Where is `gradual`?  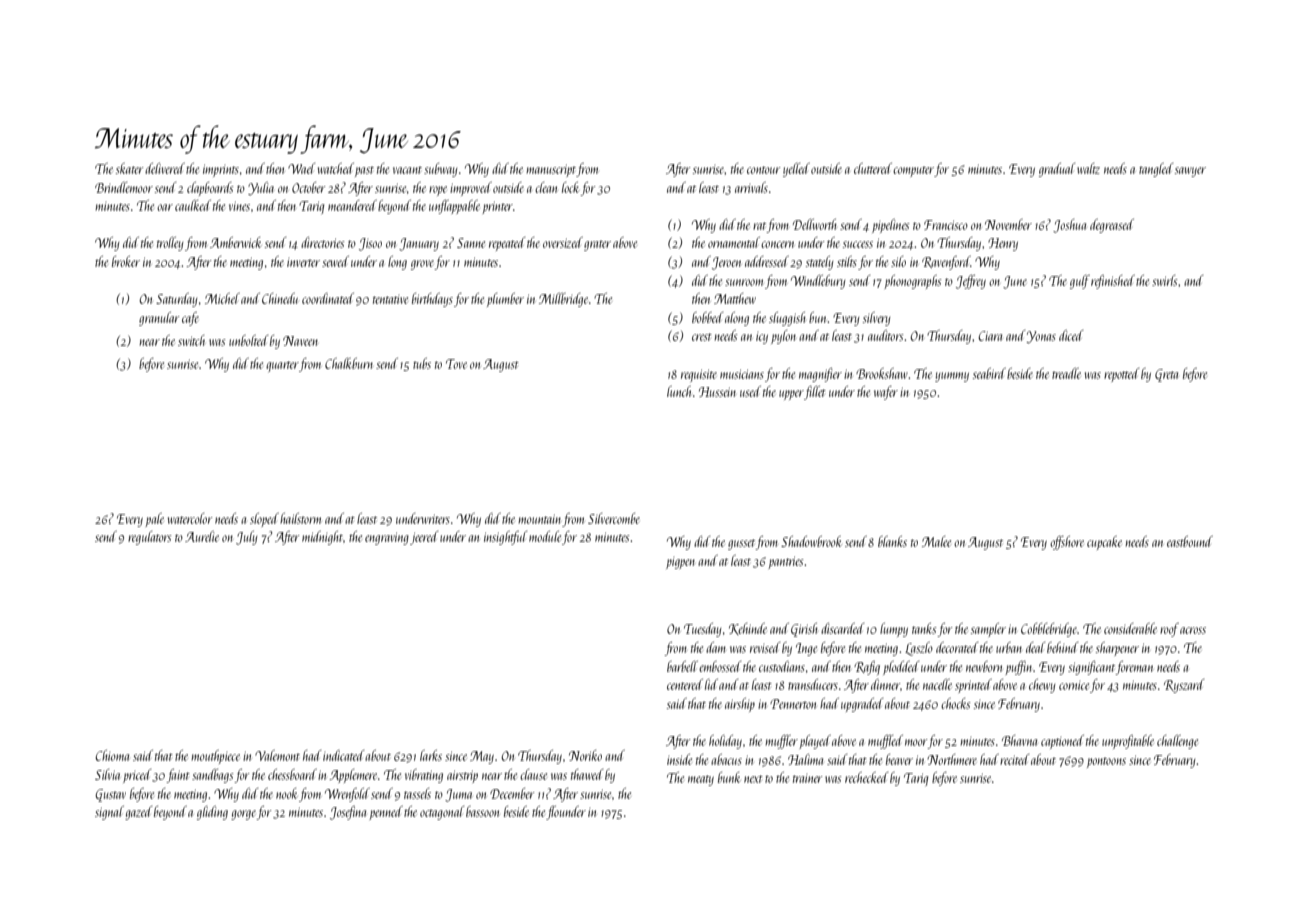 gradual is located at coordinates (1057, 170).
